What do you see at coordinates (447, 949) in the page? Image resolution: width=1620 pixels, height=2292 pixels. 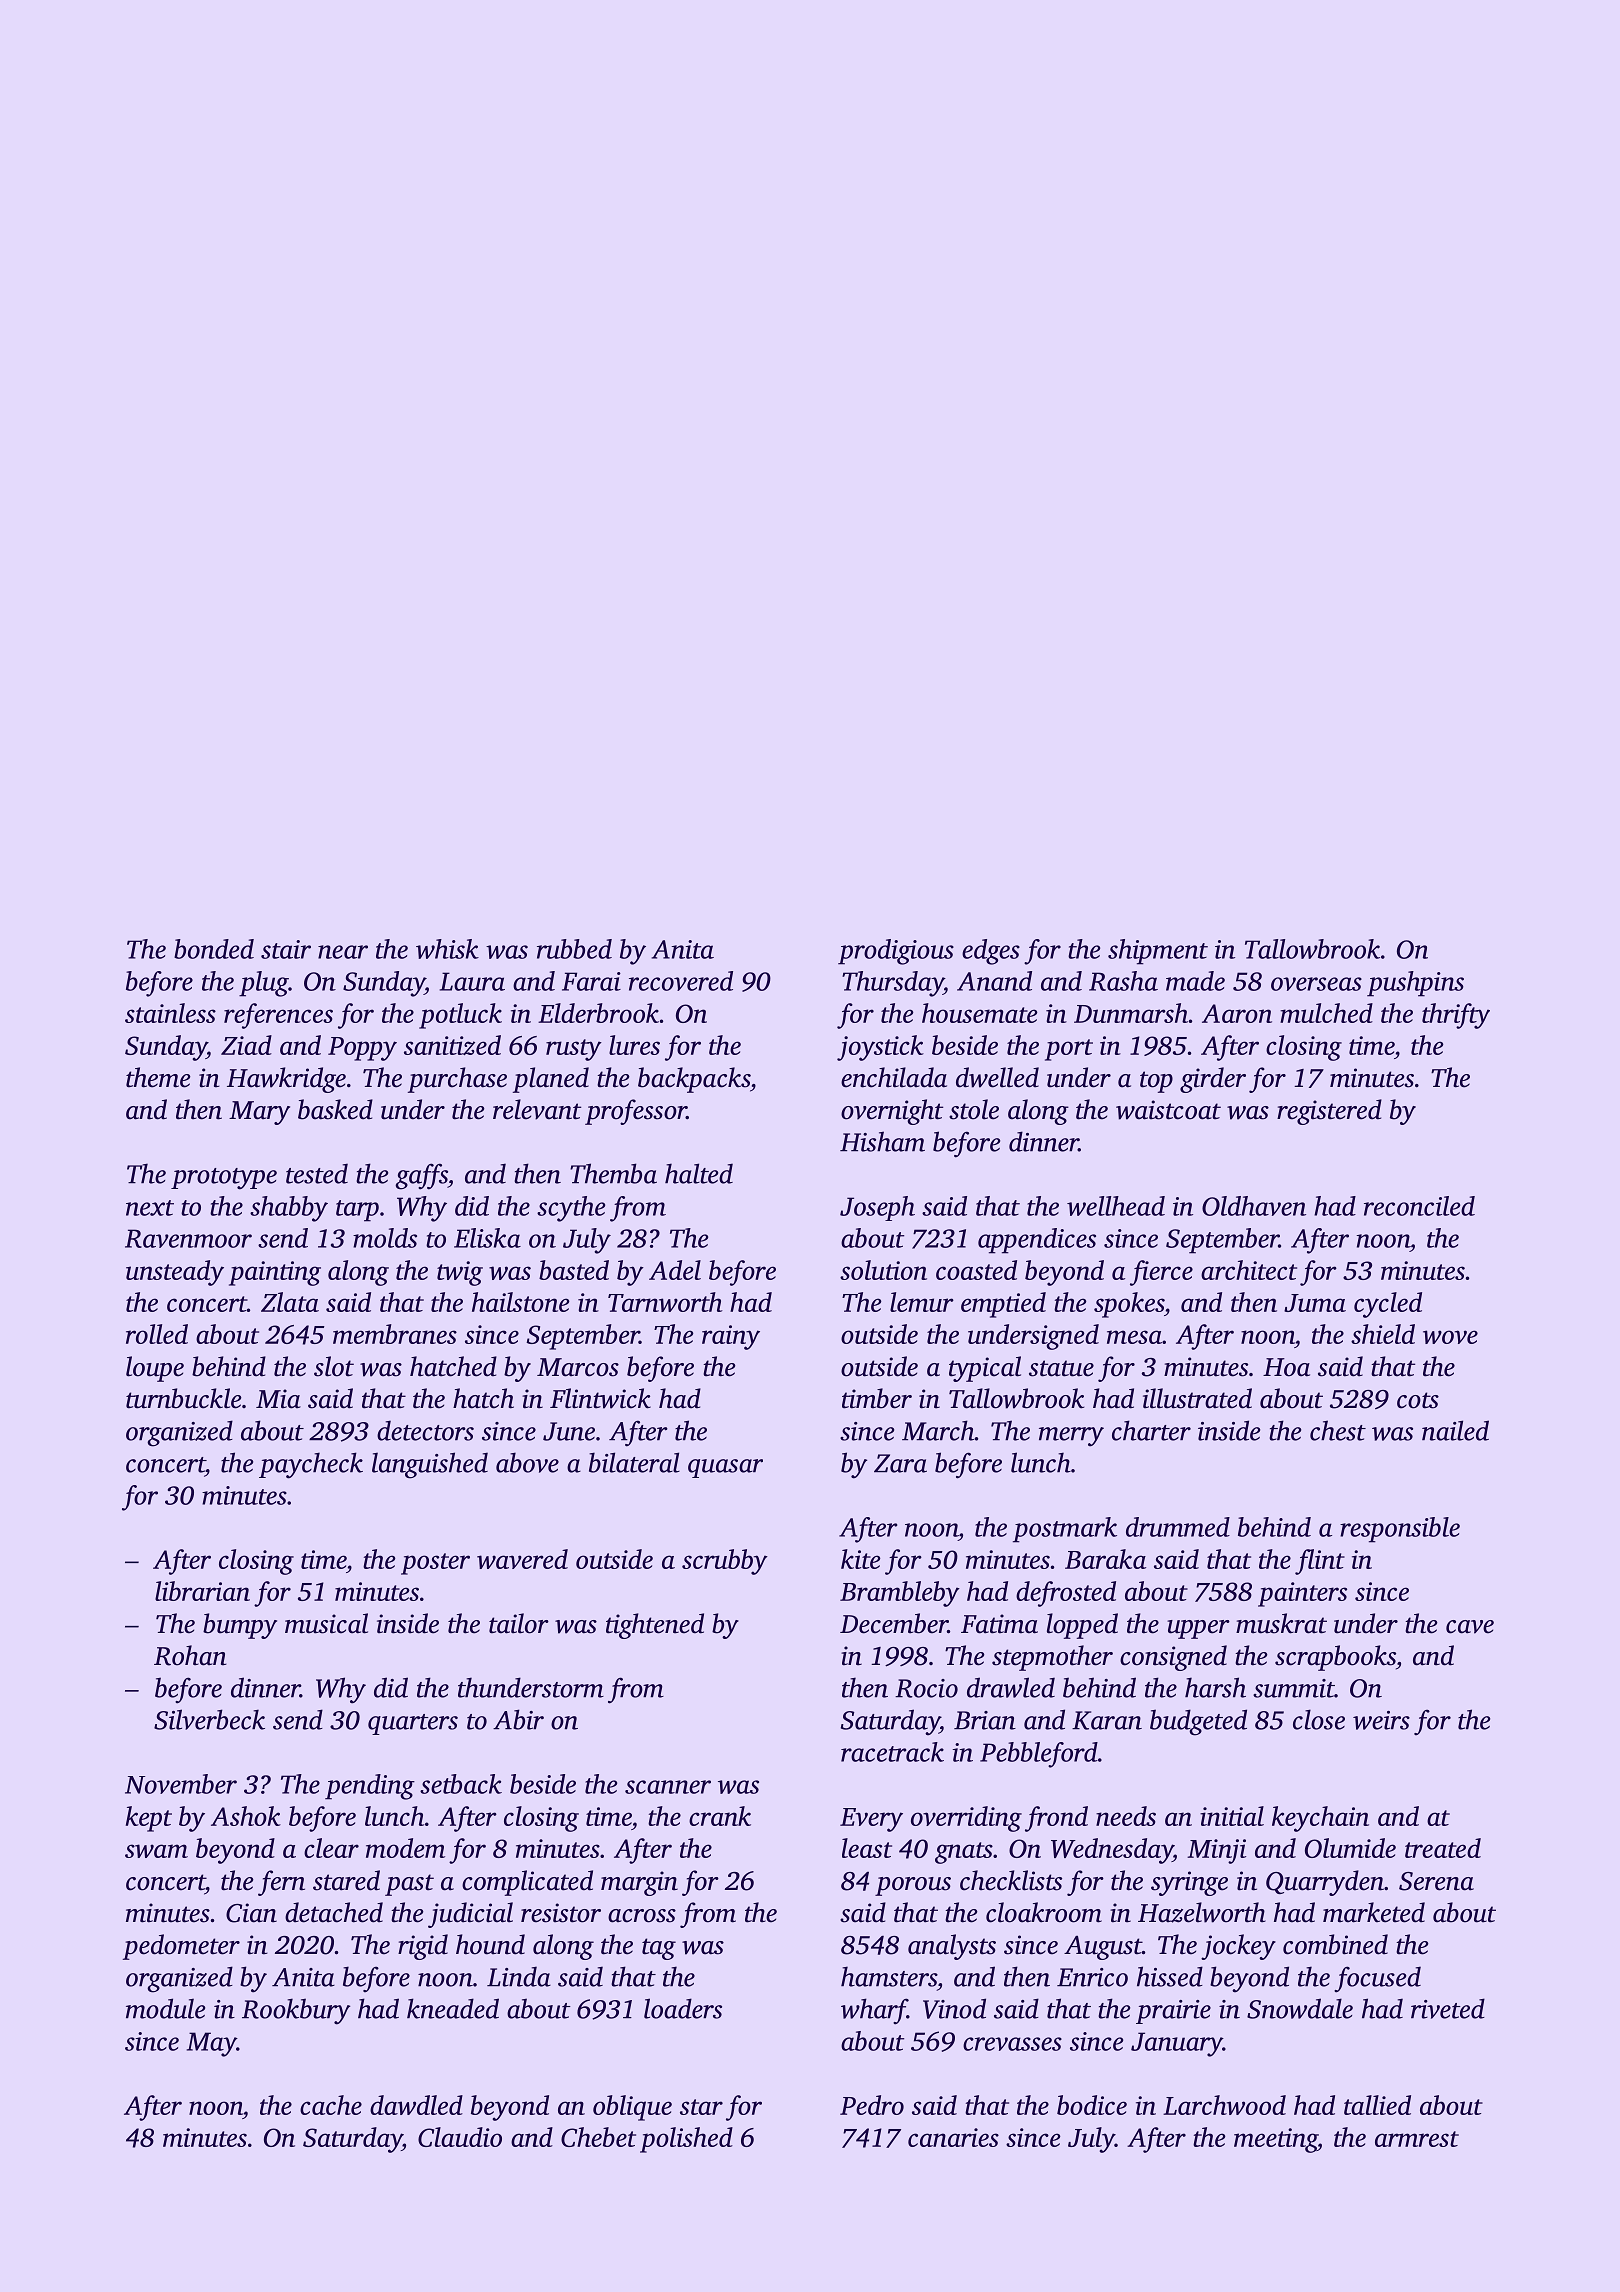 I see `whisk` at bounding box center [447, 949].
